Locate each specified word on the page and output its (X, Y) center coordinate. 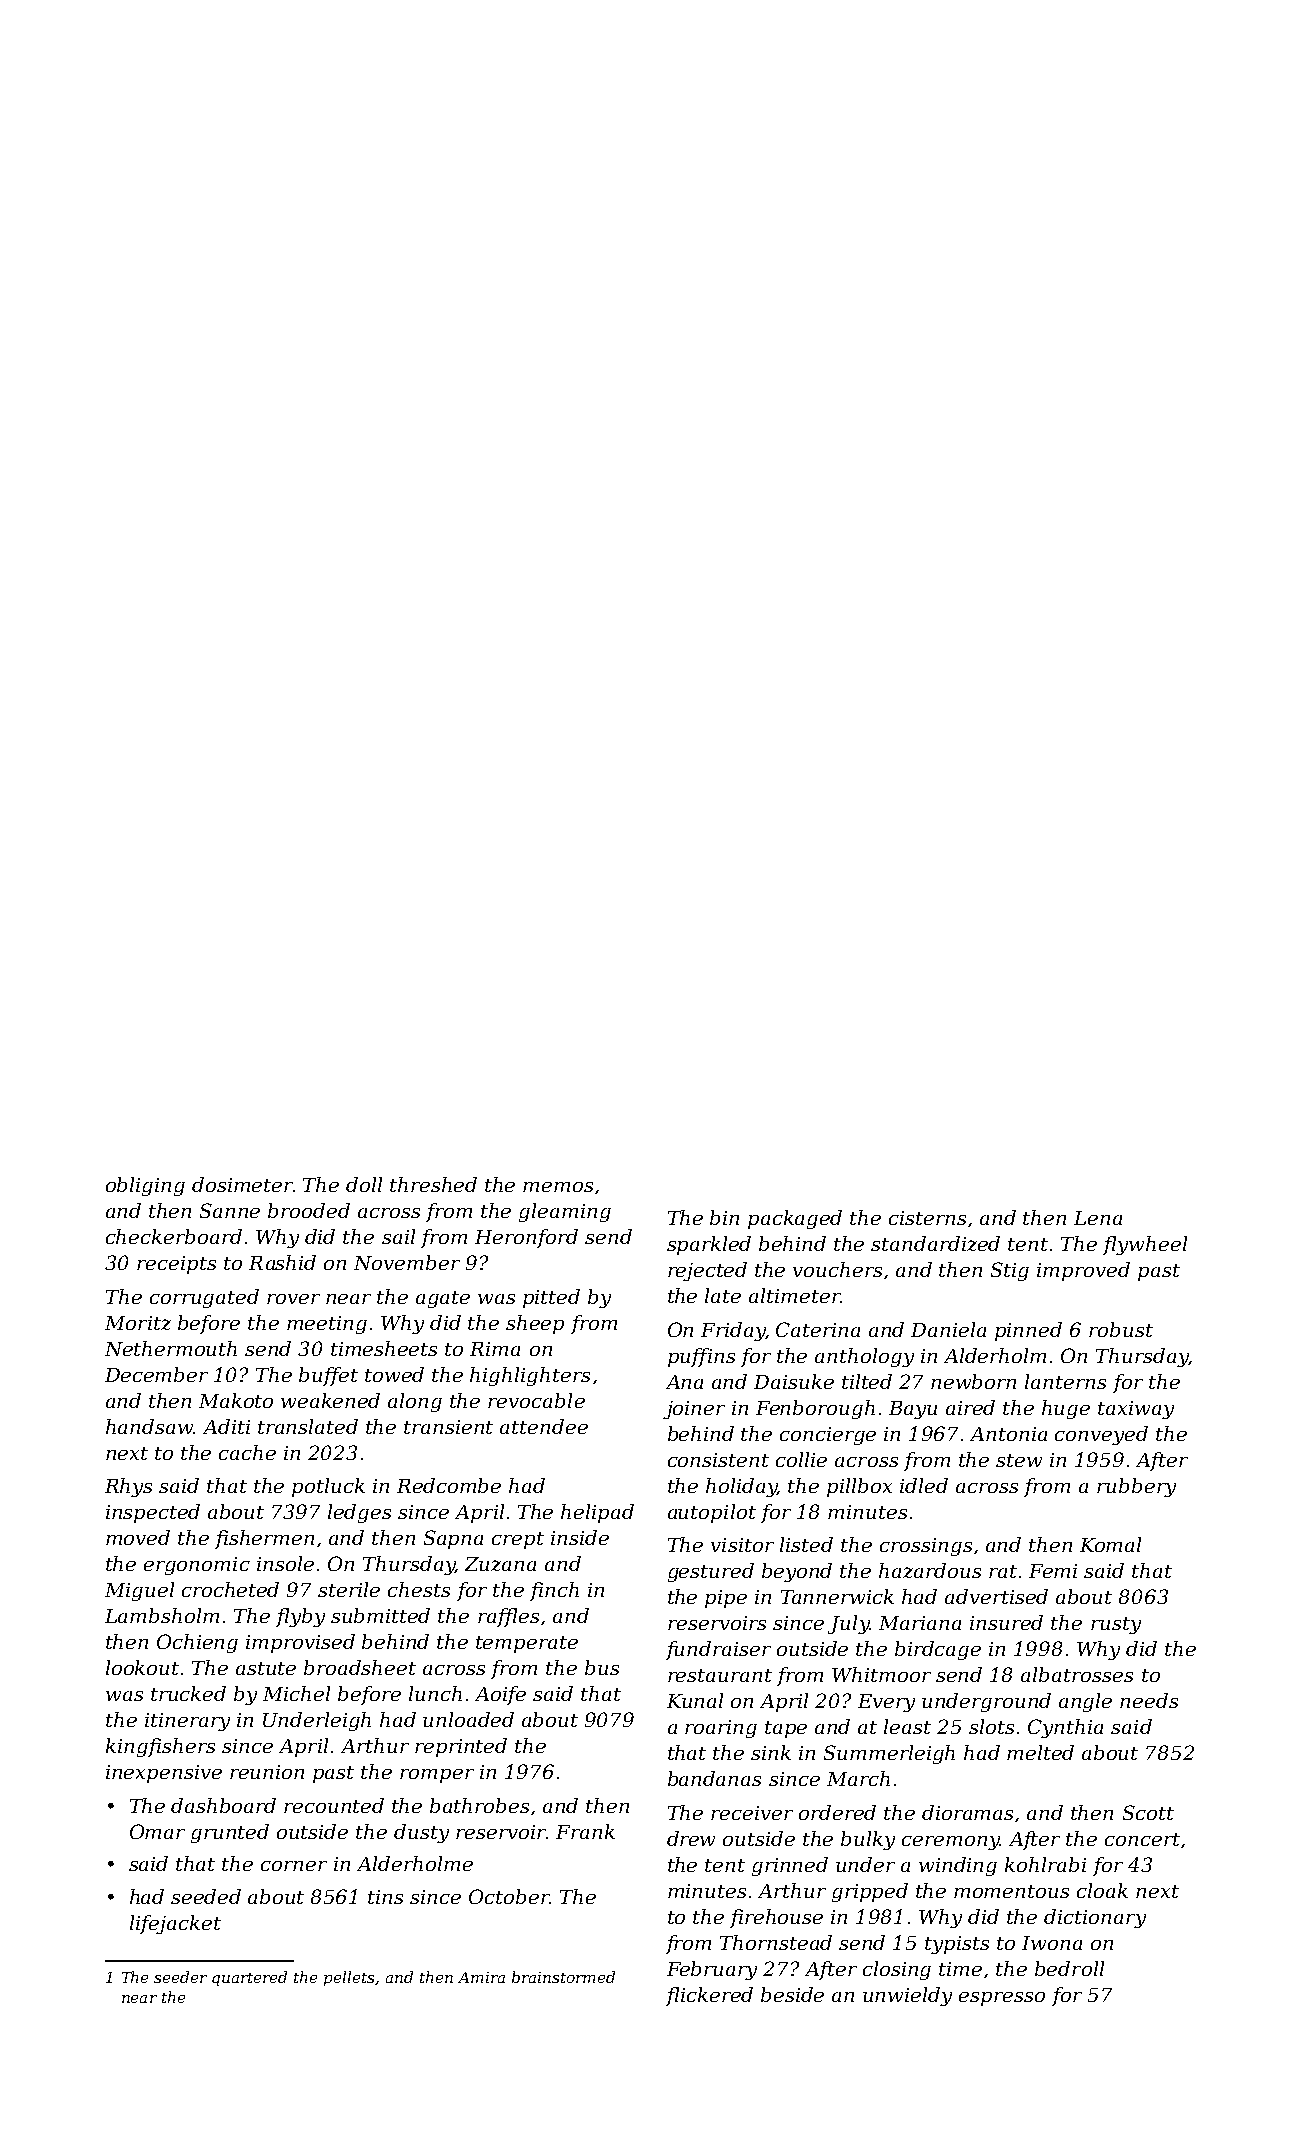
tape (786, 1729)
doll (364, 1184)
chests (419, 1589)
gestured (711, 1572)
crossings (926, 1547)
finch (554, 1591)
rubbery (1136, 1487)
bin (724, 1217)
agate (443, 1299)
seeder (180, 1977)
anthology (864, 1357)
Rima (495, 1349)
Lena (1098, 1218)
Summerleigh (889, 1754)
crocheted (230, 1589)
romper (437, 1776)
